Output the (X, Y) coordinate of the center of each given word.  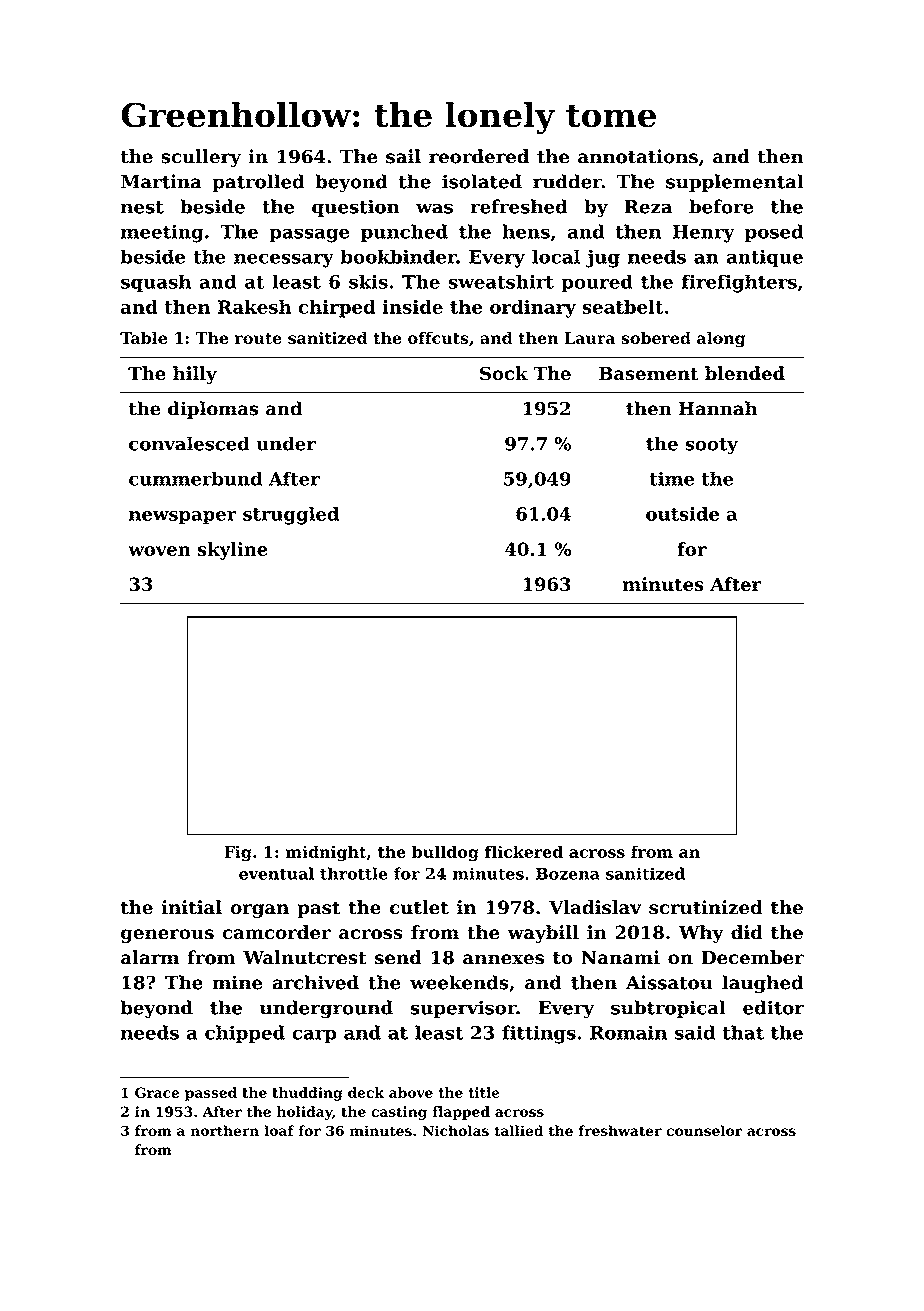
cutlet (419, 907)
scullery (201, 158)
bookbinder (399, 256)
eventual (276, 873)
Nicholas (455, 1130)
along (721, 339)
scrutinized (705, 907)
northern (225, 1130)
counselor (704, 1130)
